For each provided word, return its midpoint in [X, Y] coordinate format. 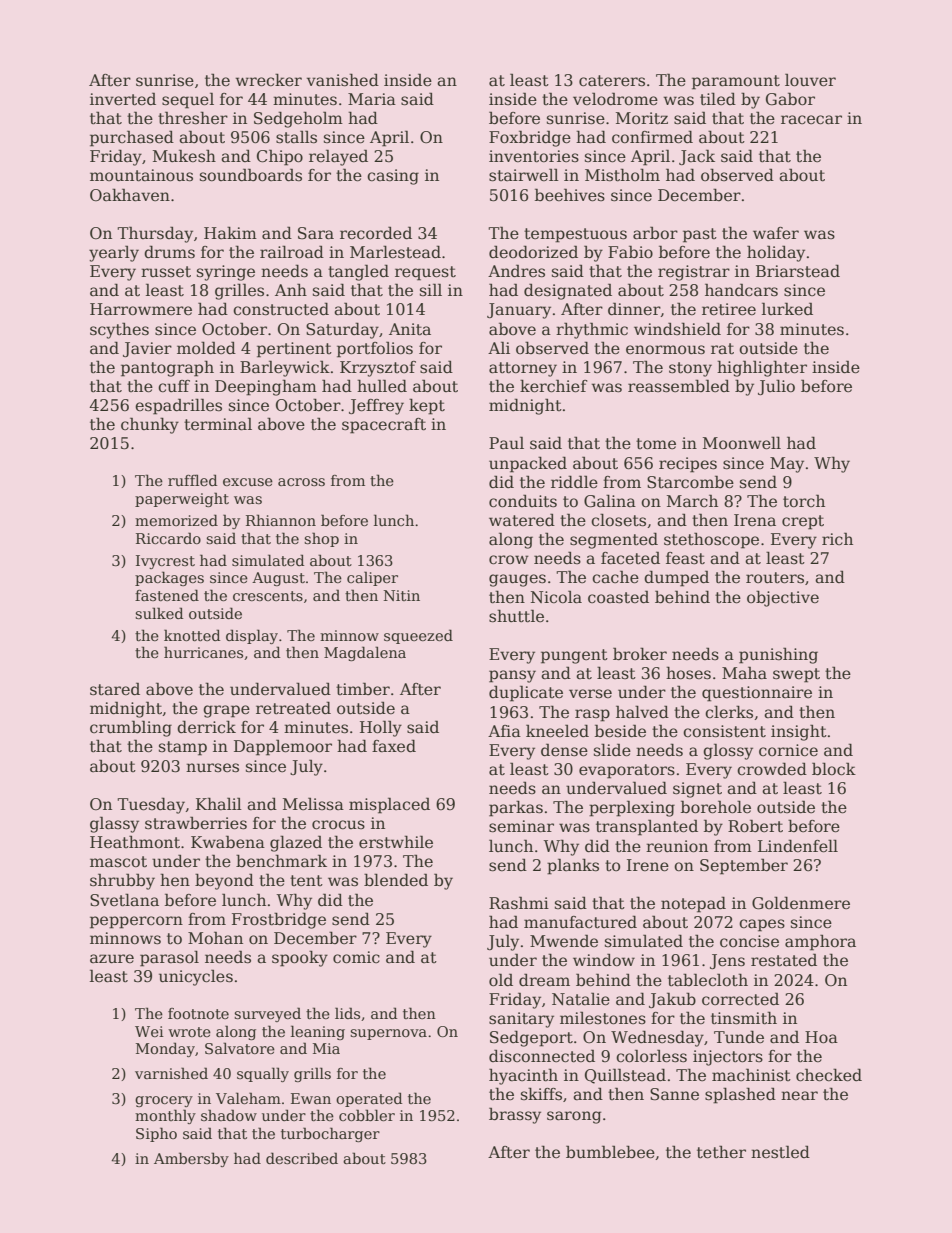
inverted [123, 99]
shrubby [122, 881]
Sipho [156, 1134]
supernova [388, 1034]
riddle [574, 482]
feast [685, 558]
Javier [147, 349]
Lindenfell [798, 846]
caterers [612, 81]
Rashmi [519, 903]
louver [810, 80]
